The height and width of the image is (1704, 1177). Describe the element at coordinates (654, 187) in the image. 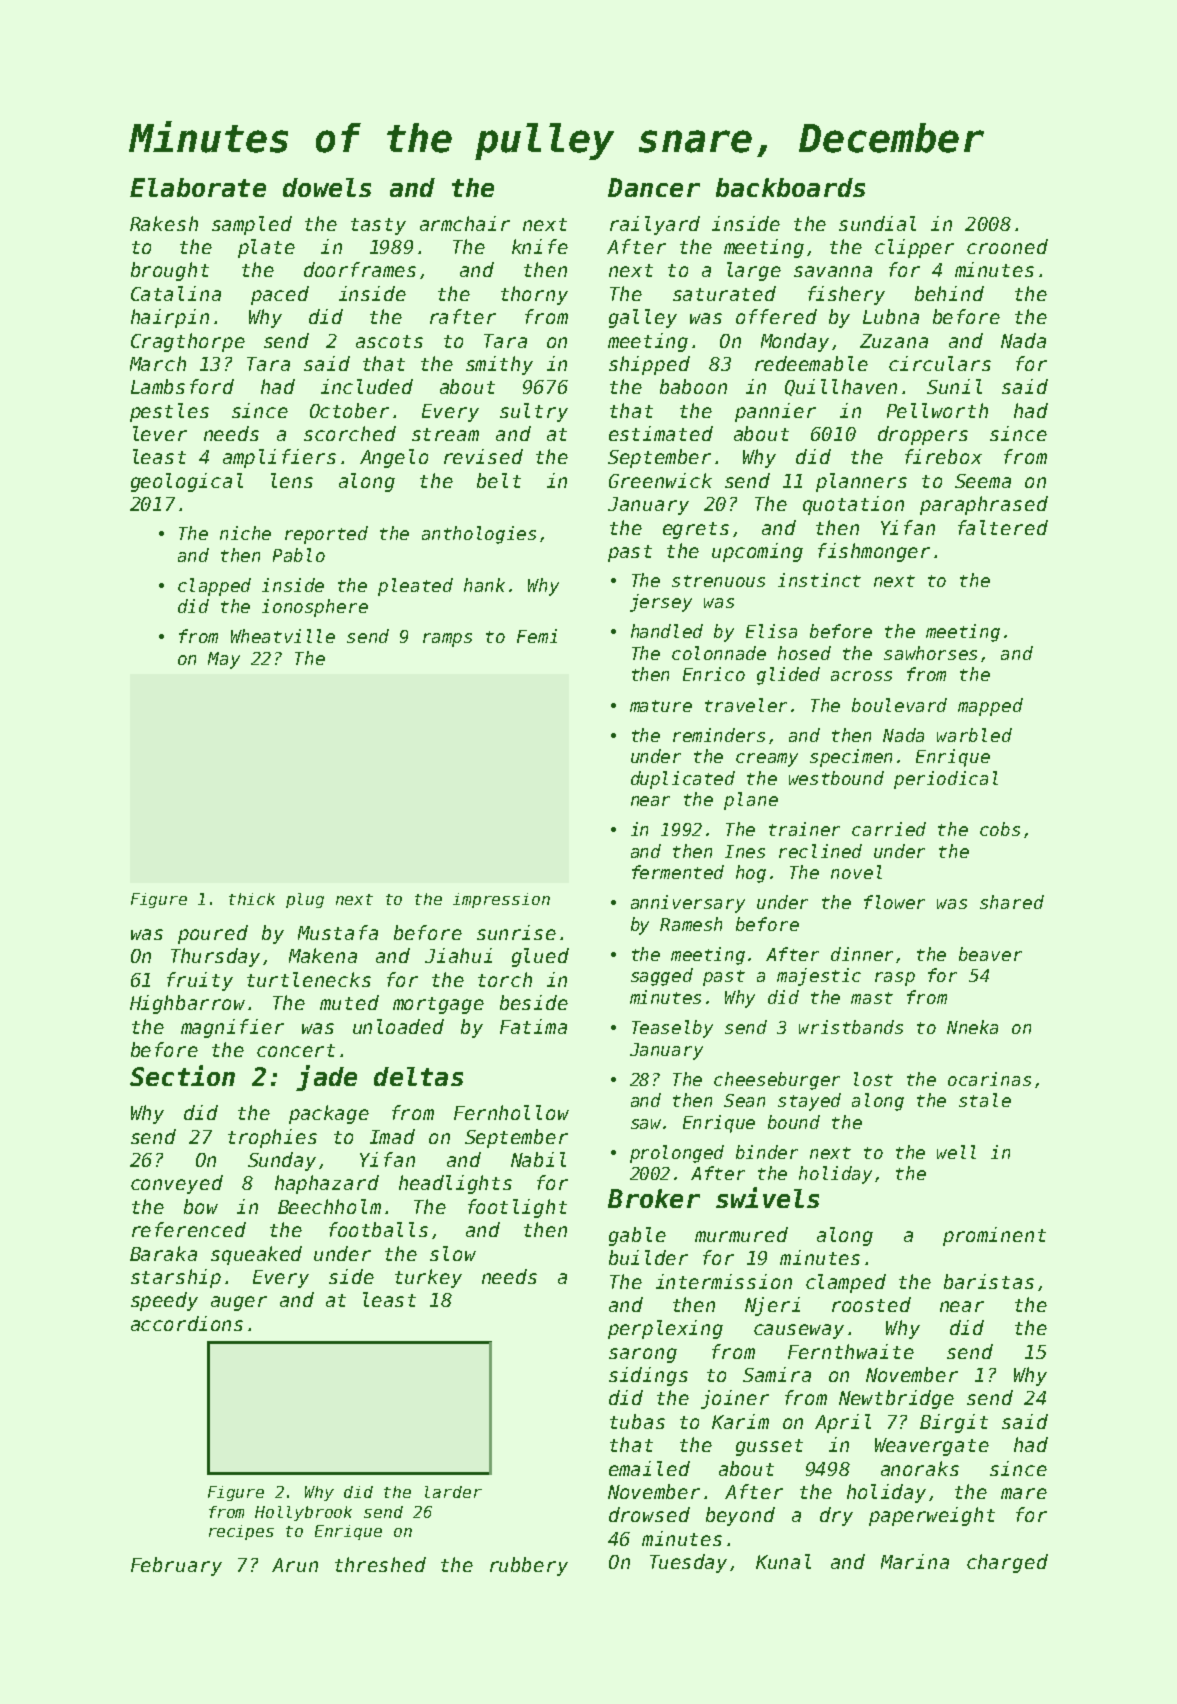

I see `Dancer` at that location.
